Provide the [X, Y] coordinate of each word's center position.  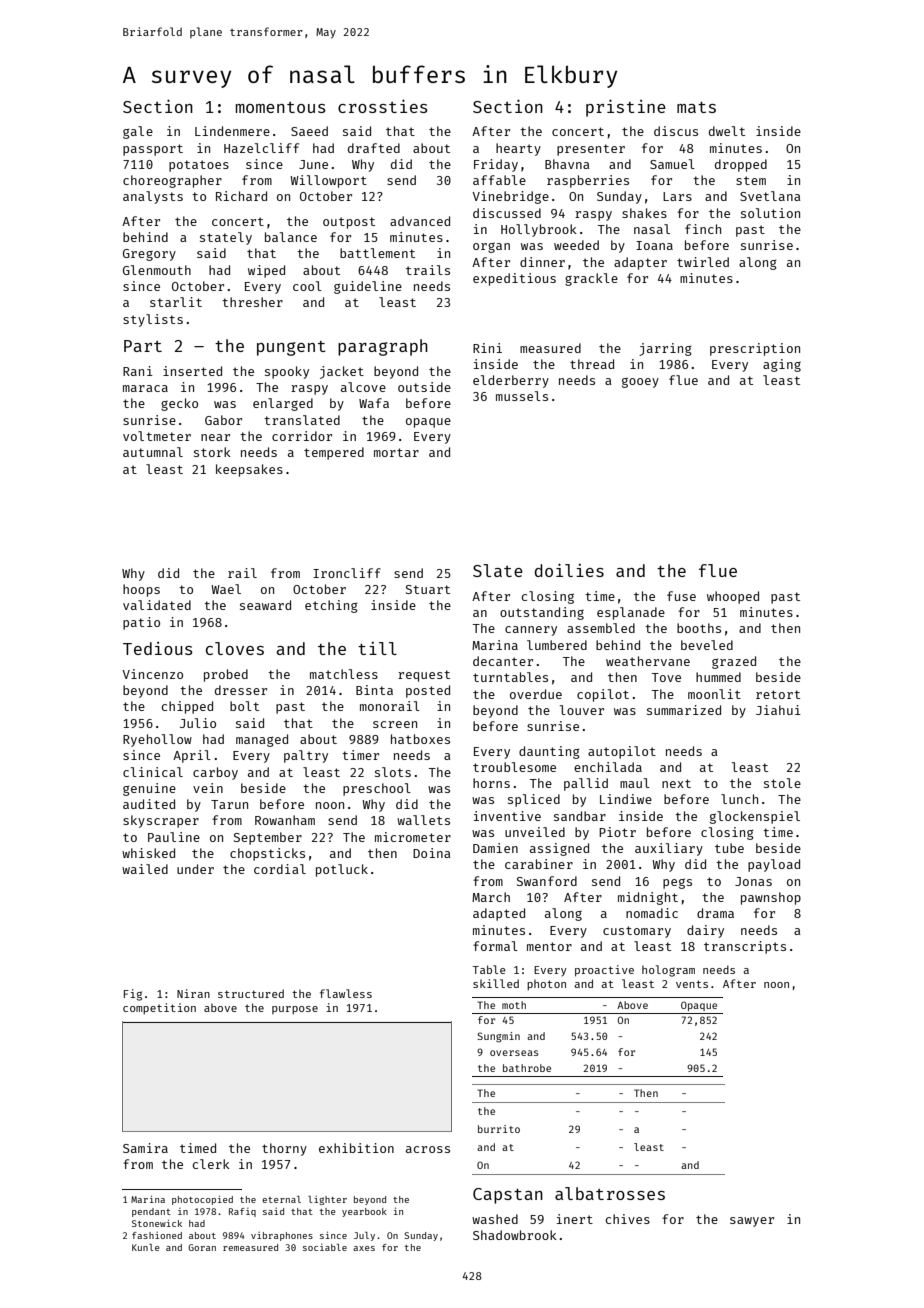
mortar [396, 452]
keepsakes [249, 470]
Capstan [508, 1196]
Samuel [672, 164]
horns [491, 783]
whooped [733, 597]
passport [153, 150]
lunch [739, 799]
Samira [145, 1148]
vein [208, 788]
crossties [383, 106]
